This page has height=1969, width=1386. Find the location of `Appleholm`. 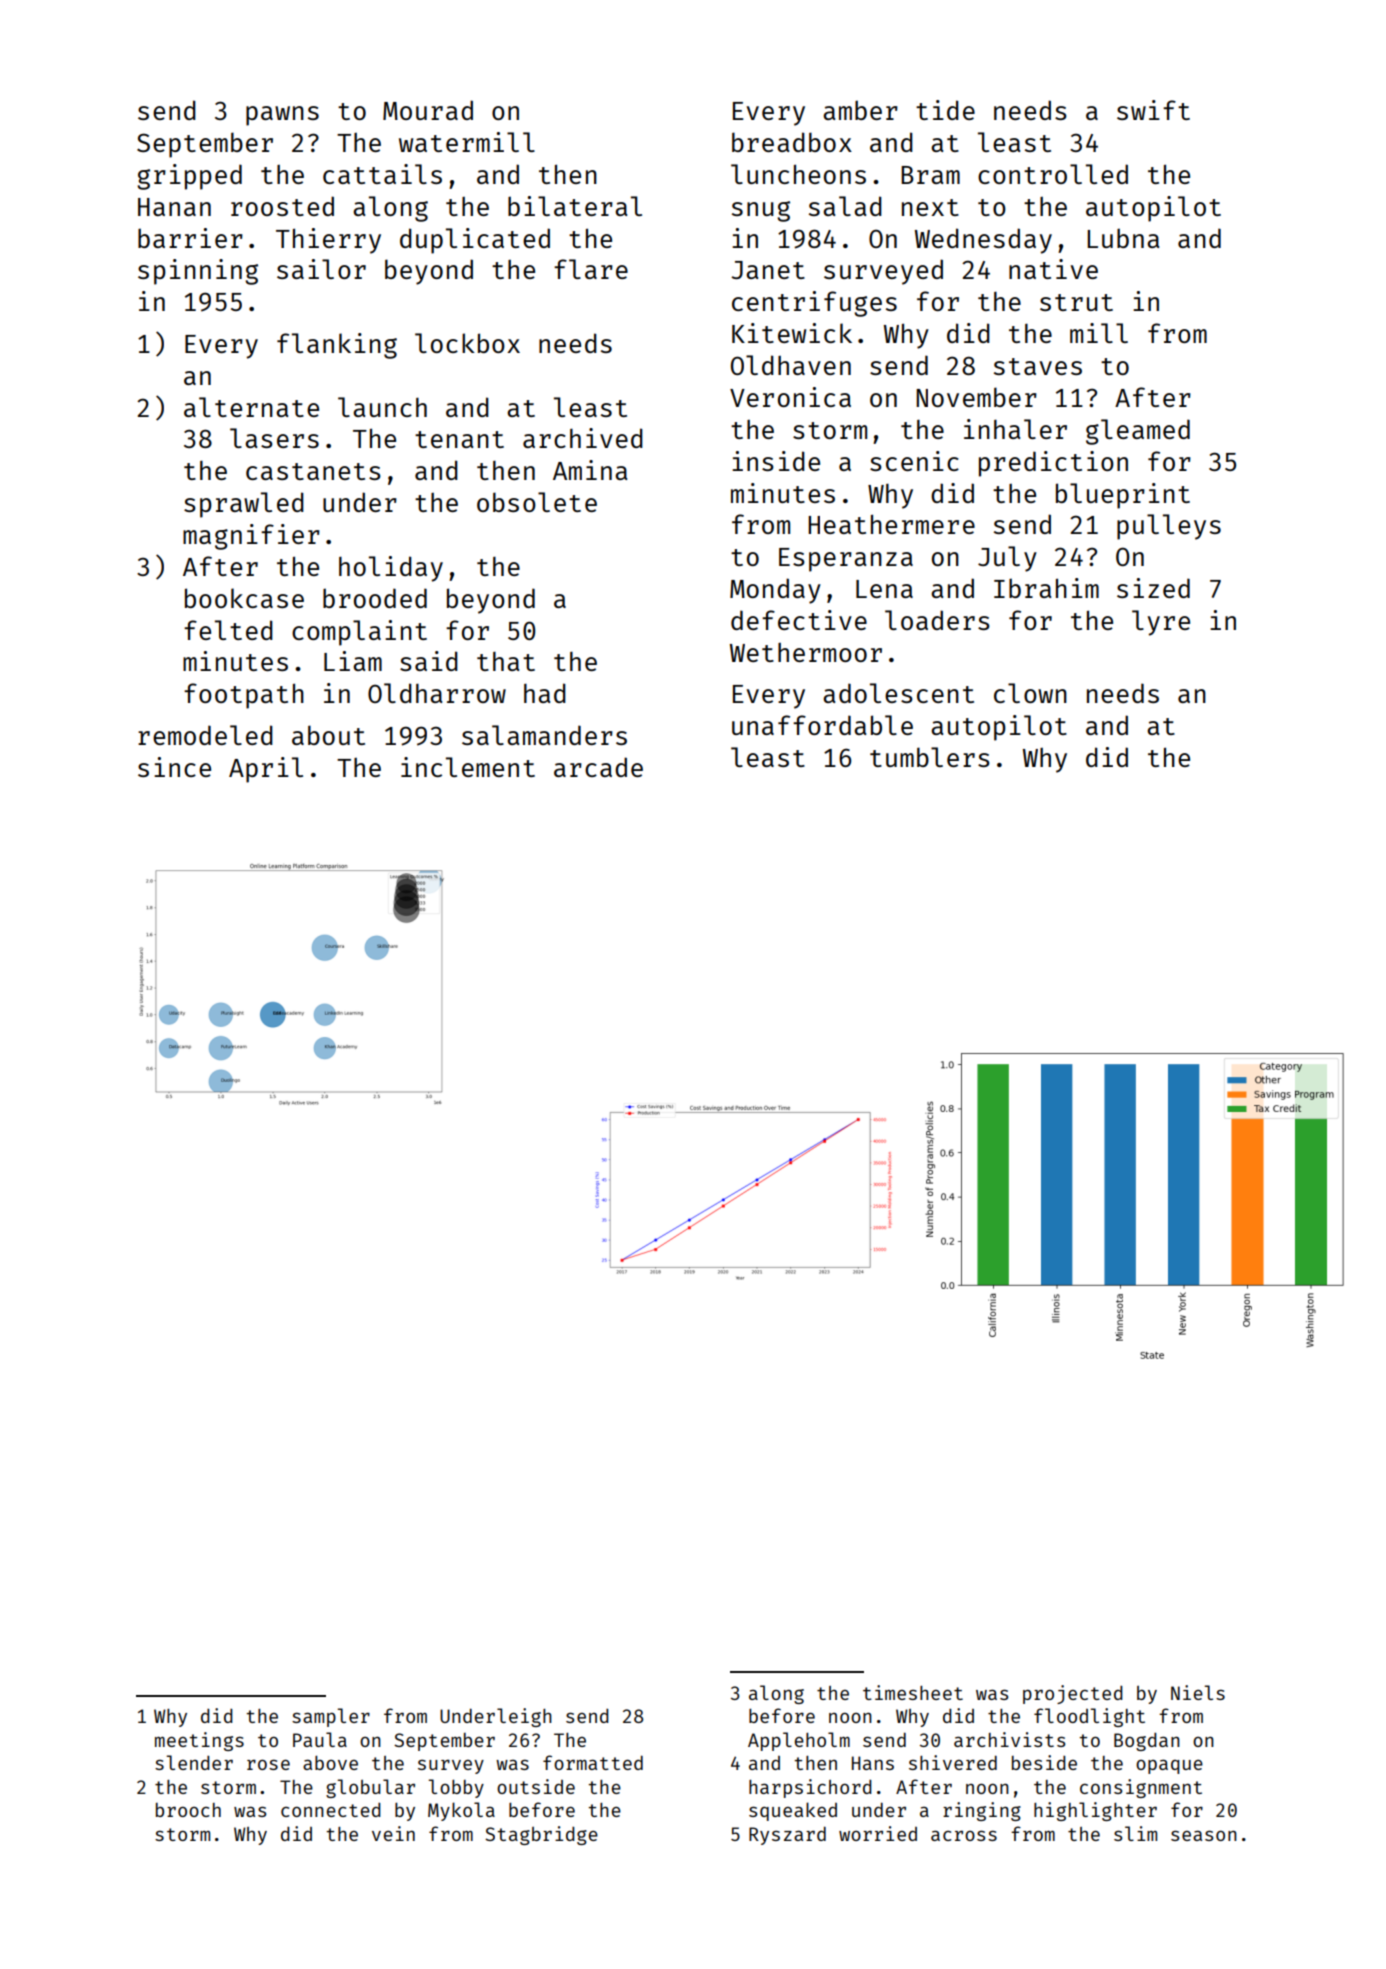

Appleholm is located at coordinates (799, 1741).
